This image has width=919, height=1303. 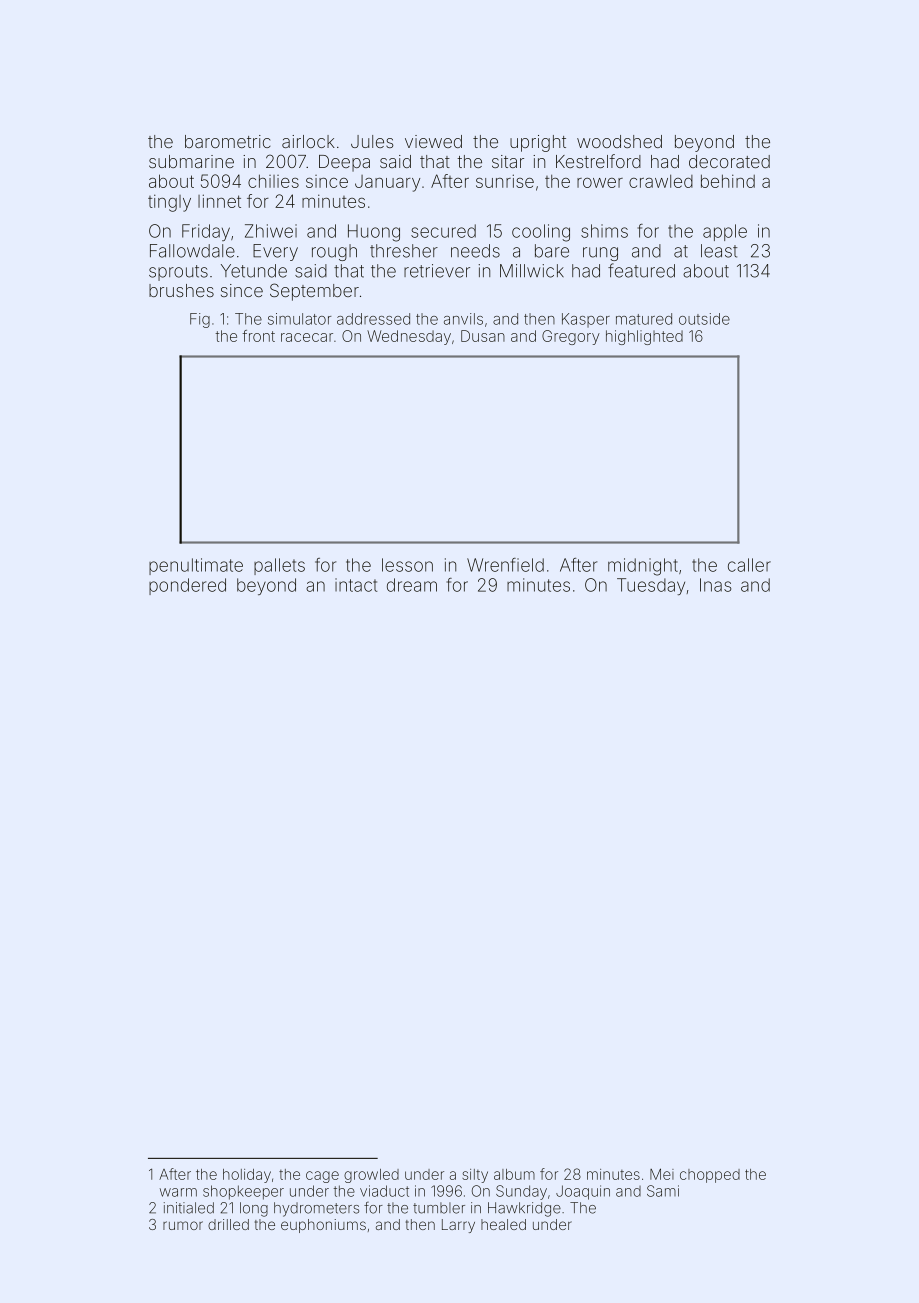 What do you see at coordinates (514, 1174) in the image?
I see `album` at bounding box center [514, 1174].
